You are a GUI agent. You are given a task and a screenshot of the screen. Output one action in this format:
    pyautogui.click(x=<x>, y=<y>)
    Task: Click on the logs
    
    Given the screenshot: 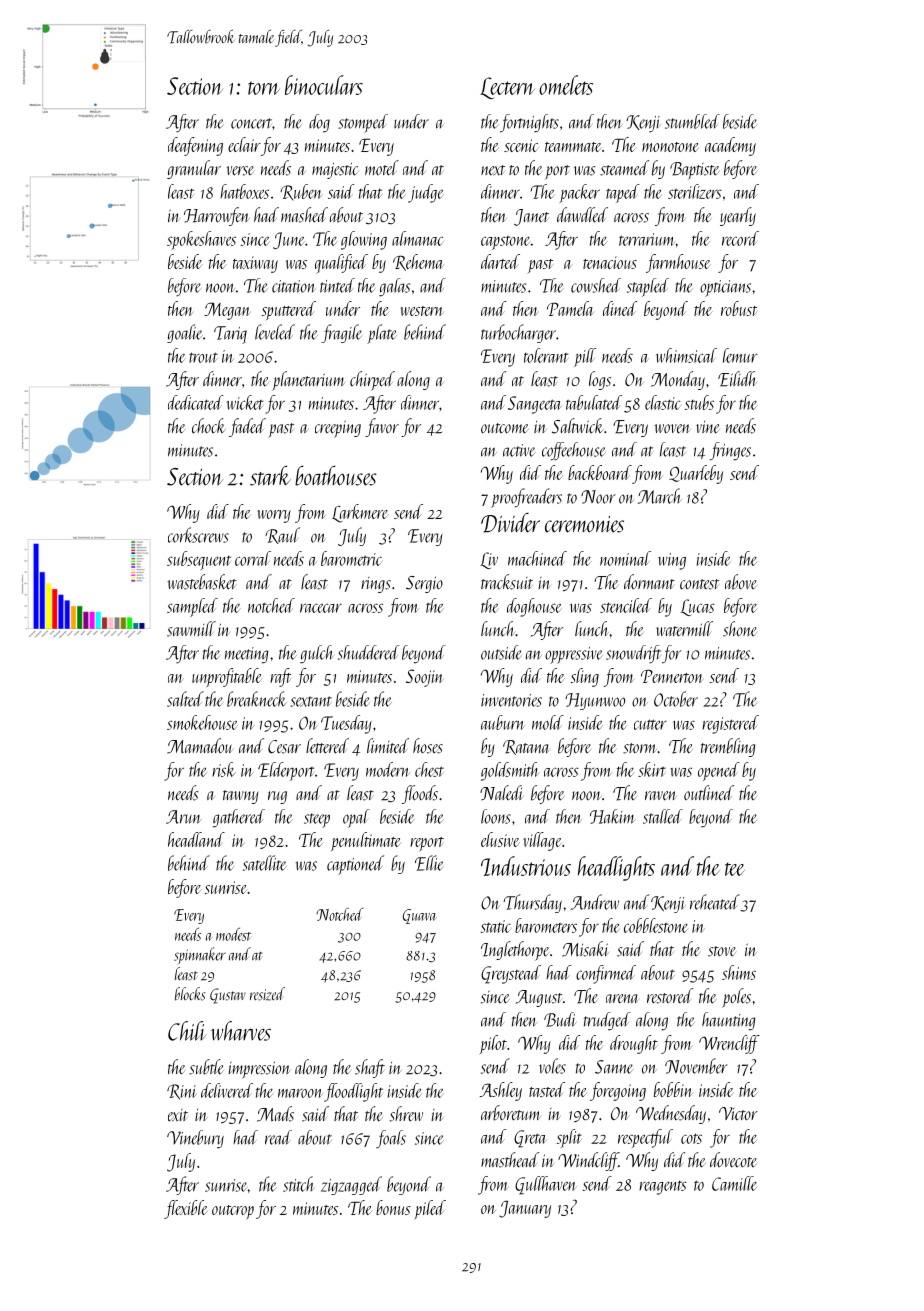 What is the action you would take?
    pyautogui.click(x=600, y=380)
